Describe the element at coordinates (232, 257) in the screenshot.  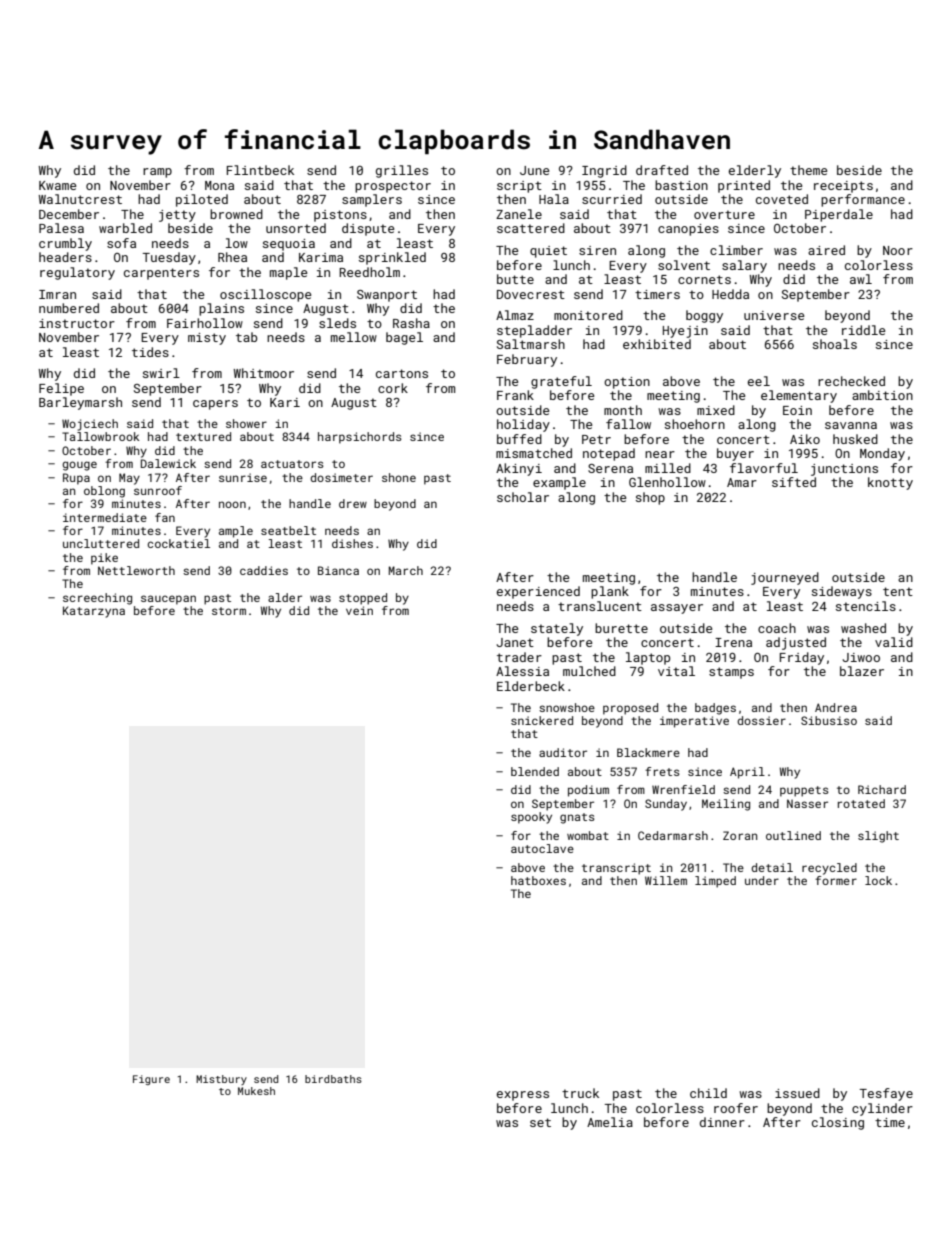
I see `Rhea` at that location.
